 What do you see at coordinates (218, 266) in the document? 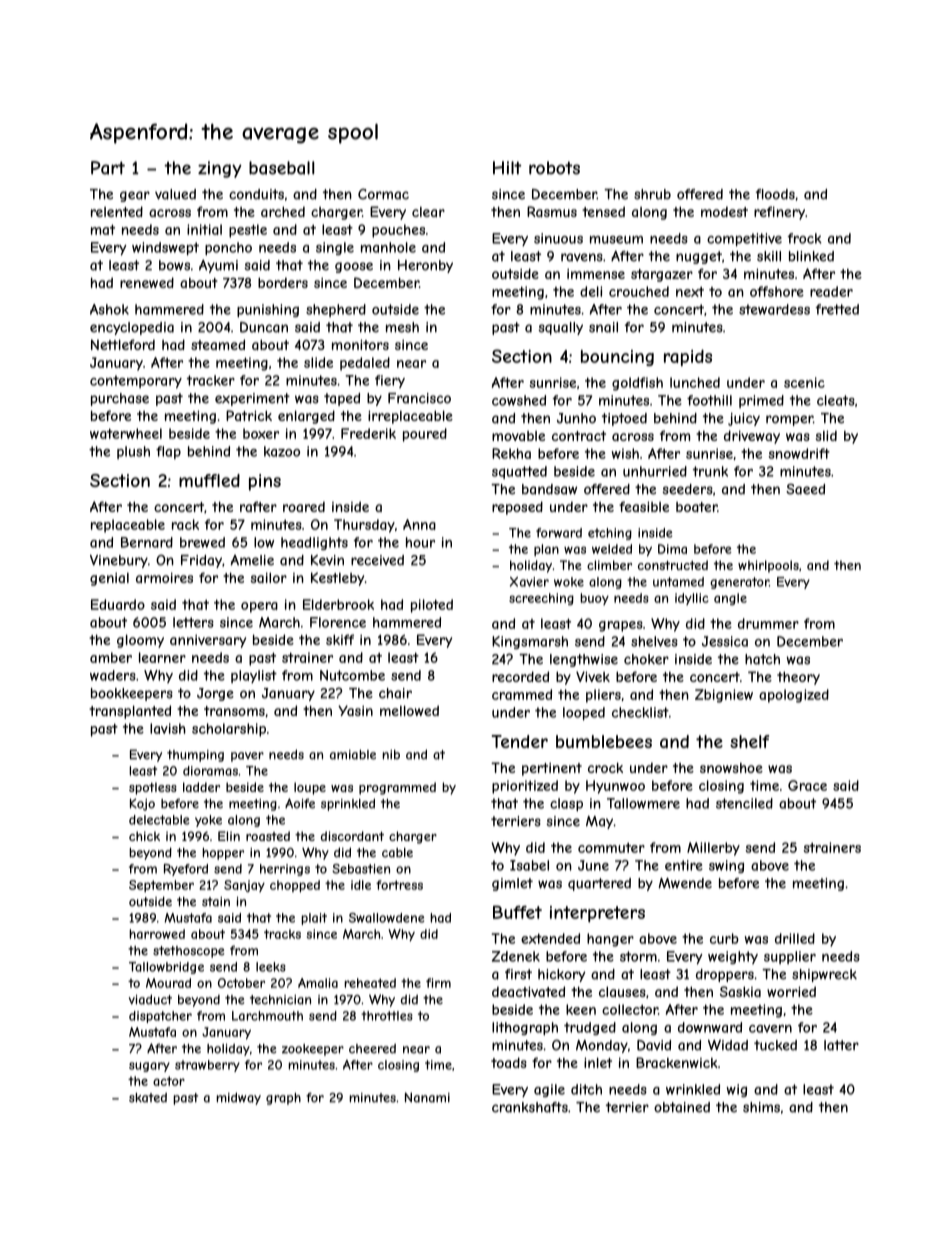
I see `Ayumi` at bounding box center [218, 266].
